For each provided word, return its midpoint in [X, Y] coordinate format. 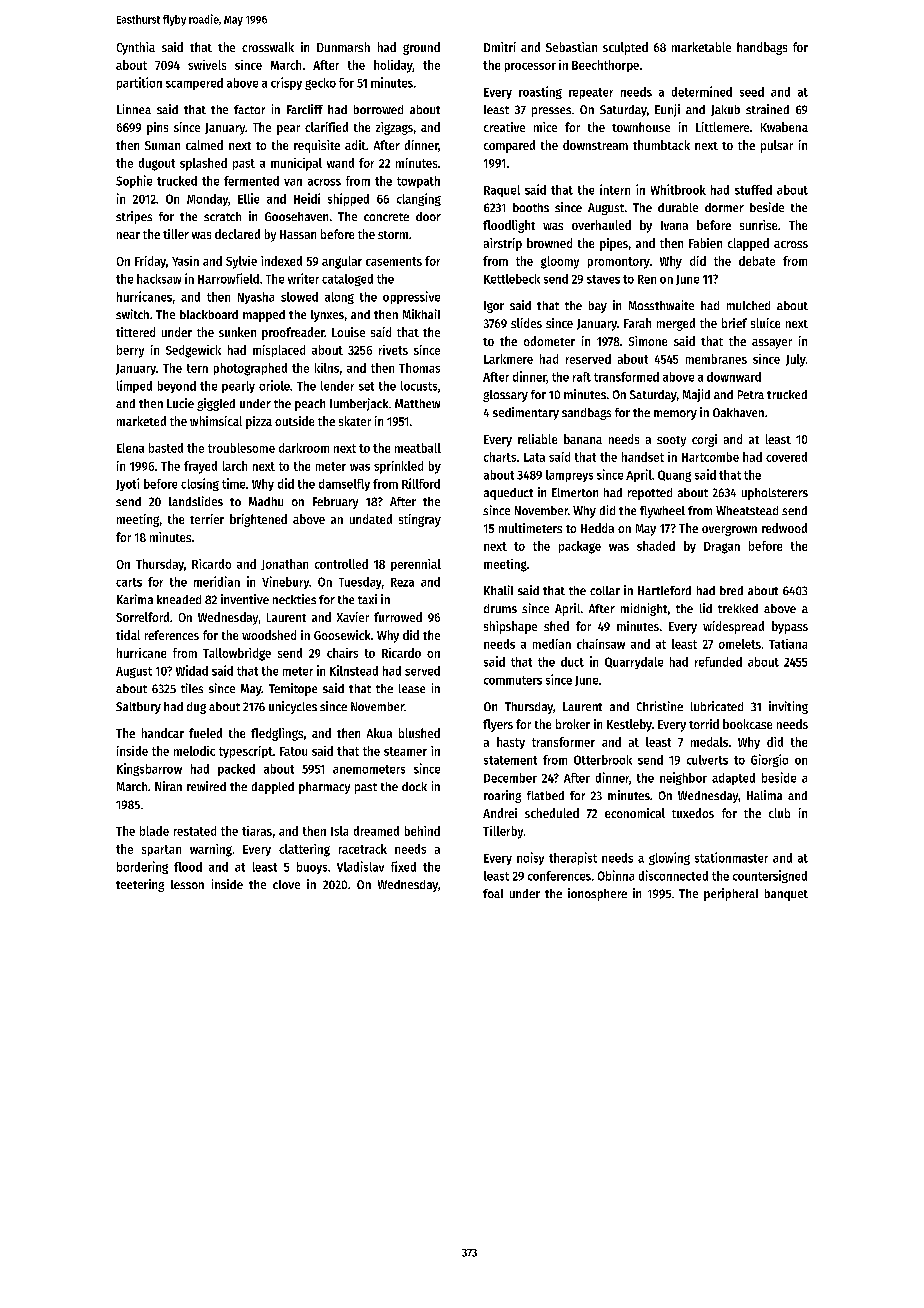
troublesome [241, 448]
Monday [207, 200]
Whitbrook [678, 189]
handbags [762, 48]
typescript [246, 752]
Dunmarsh [343, 47]
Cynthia [136, 48]
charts [500, 457]
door [428, 216]
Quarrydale [634, 663]
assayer [772, 344]
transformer [563, 742]
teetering [140, 885]
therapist [573, 858]
